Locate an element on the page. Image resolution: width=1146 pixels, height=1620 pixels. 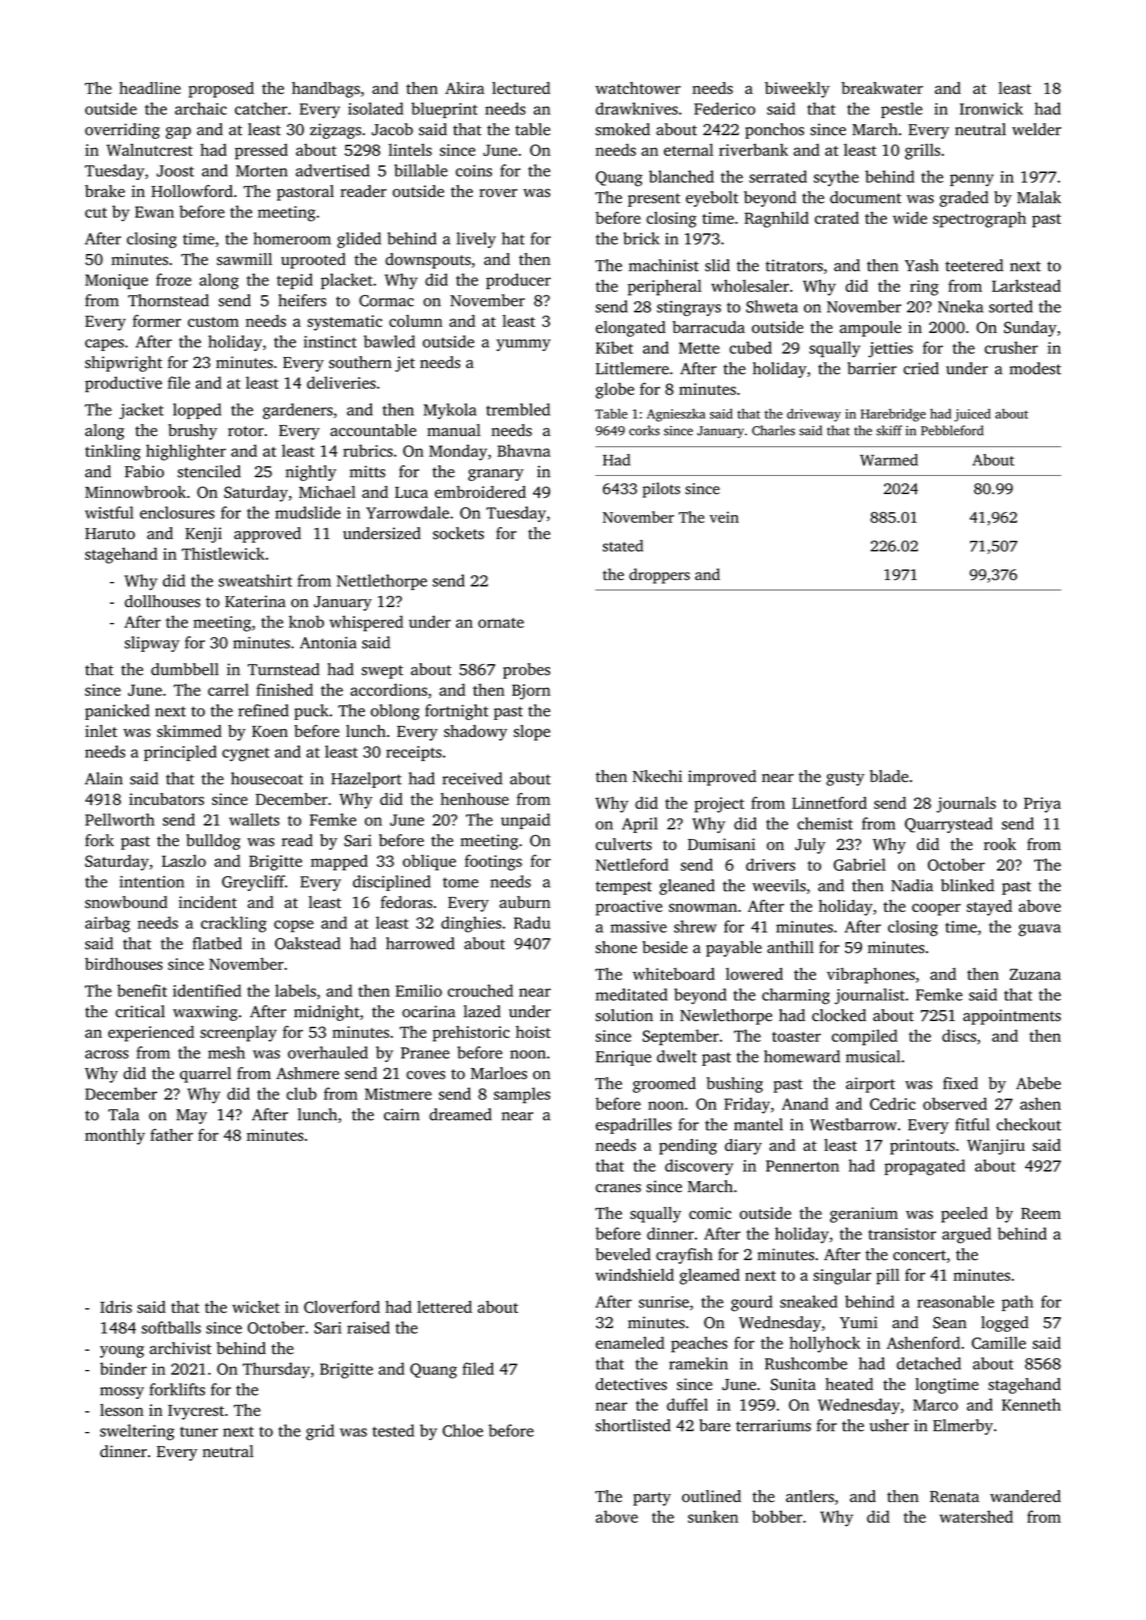
sockets is located at coordinates (458, 533).
